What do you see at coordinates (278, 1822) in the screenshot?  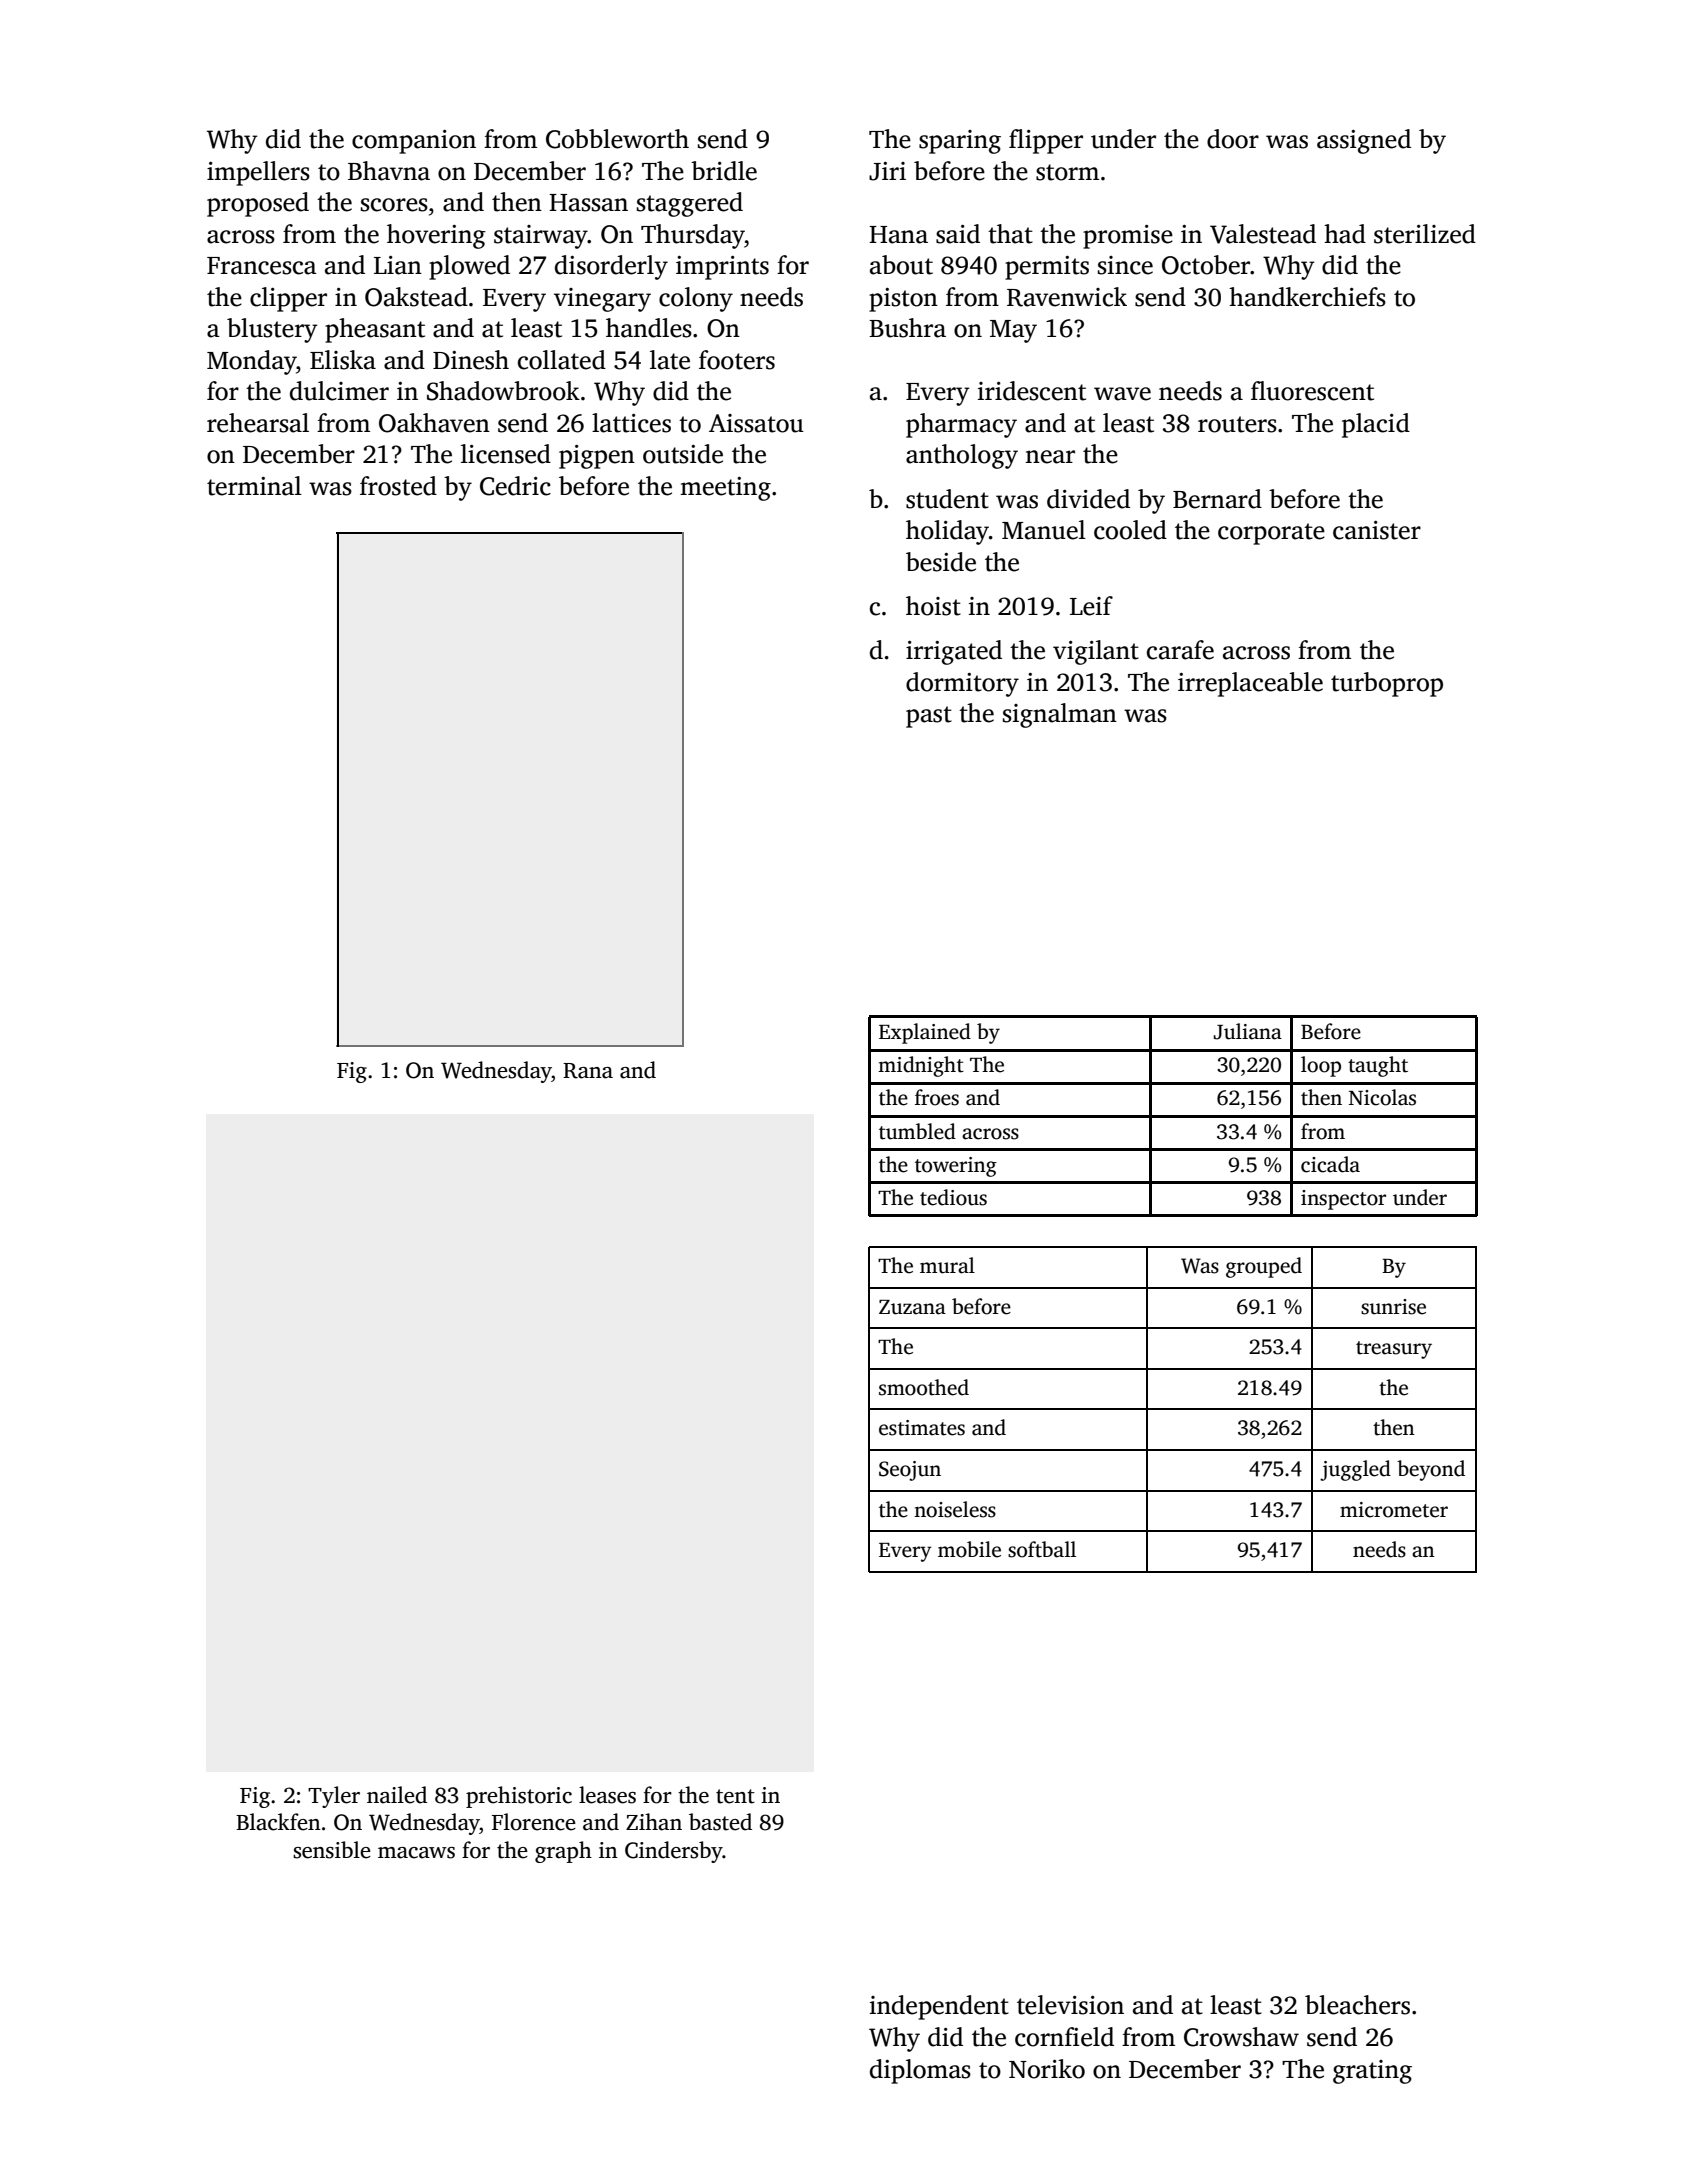 I see `Blackfen` at bounding box center [278, 1822].
